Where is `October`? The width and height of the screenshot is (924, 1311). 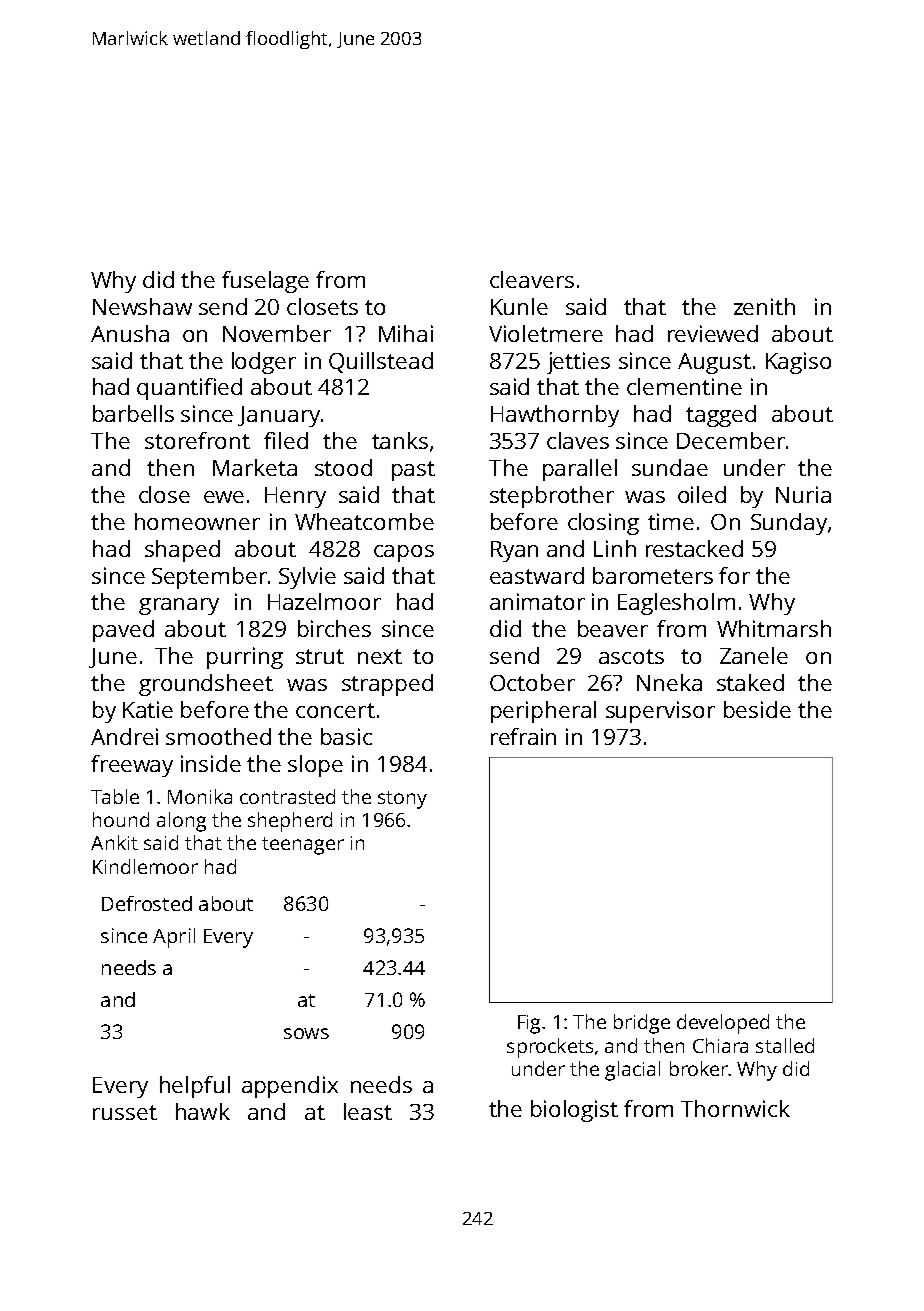 October is located at coordinates (532, 682).
